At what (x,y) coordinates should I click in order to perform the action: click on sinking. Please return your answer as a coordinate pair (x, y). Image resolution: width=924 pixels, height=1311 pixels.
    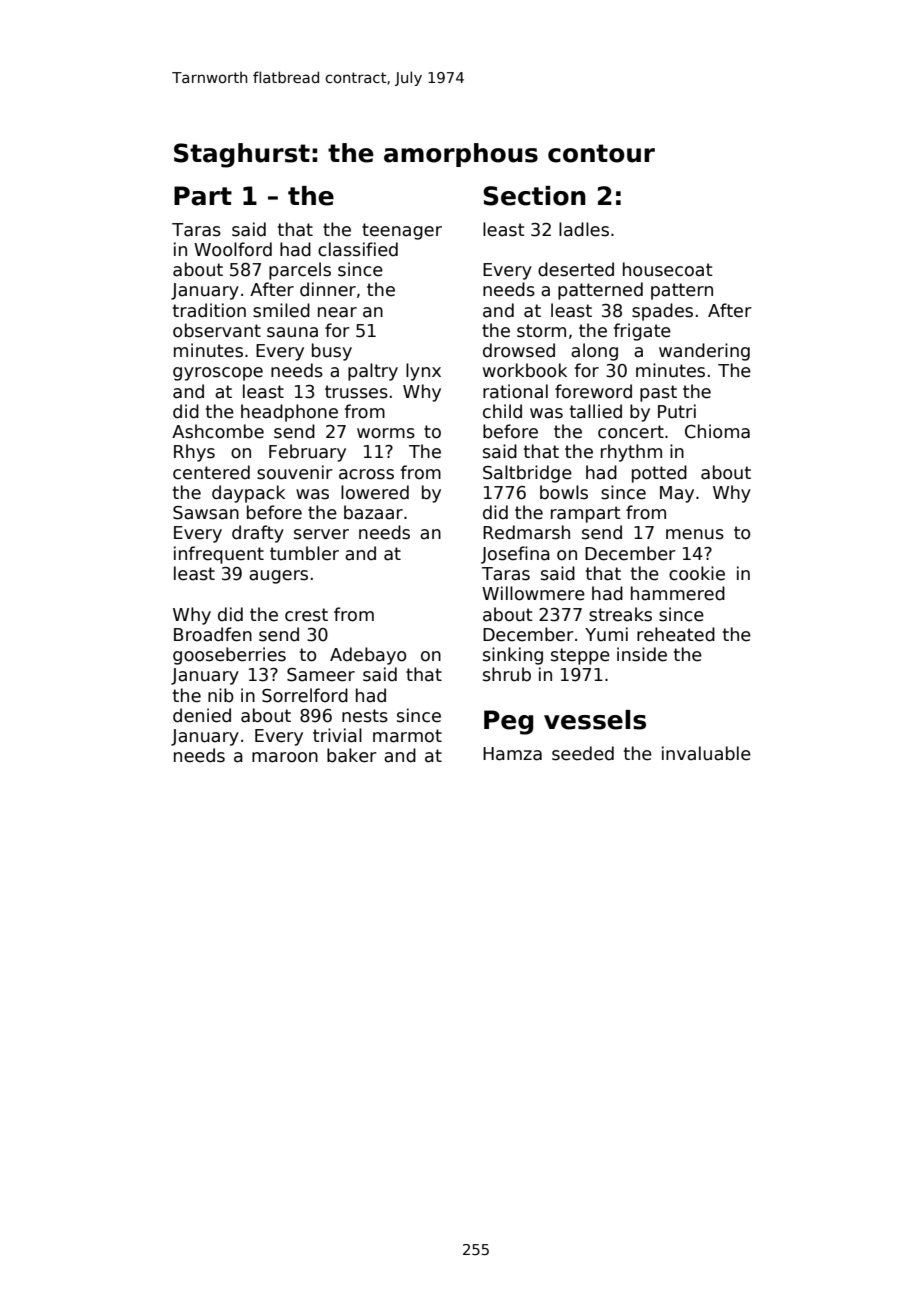
    Looking at the image, I should click on (513, 656).
